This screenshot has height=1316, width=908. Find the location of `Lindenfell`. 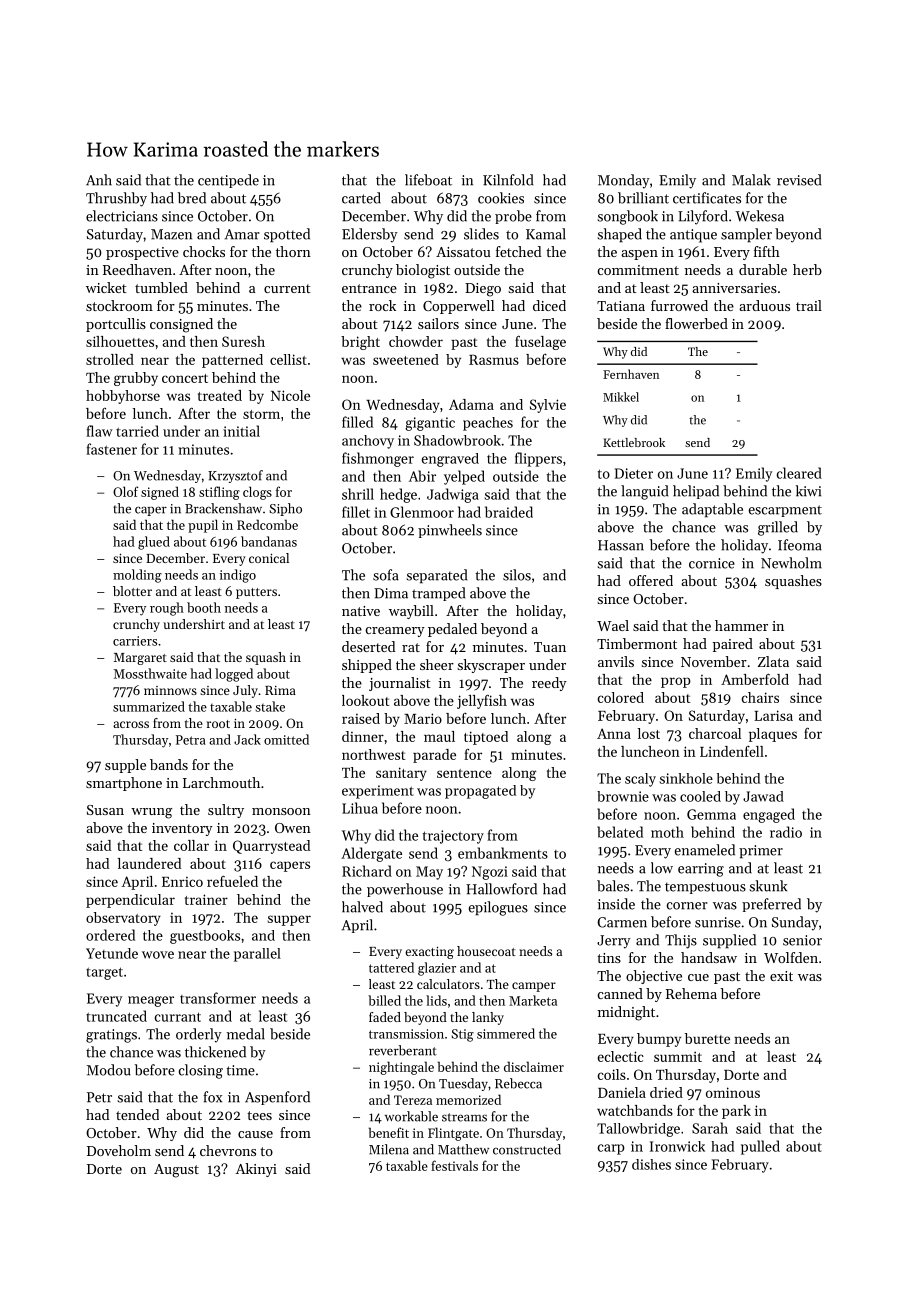

Lindenfell is located at coordinates (732, 751).
